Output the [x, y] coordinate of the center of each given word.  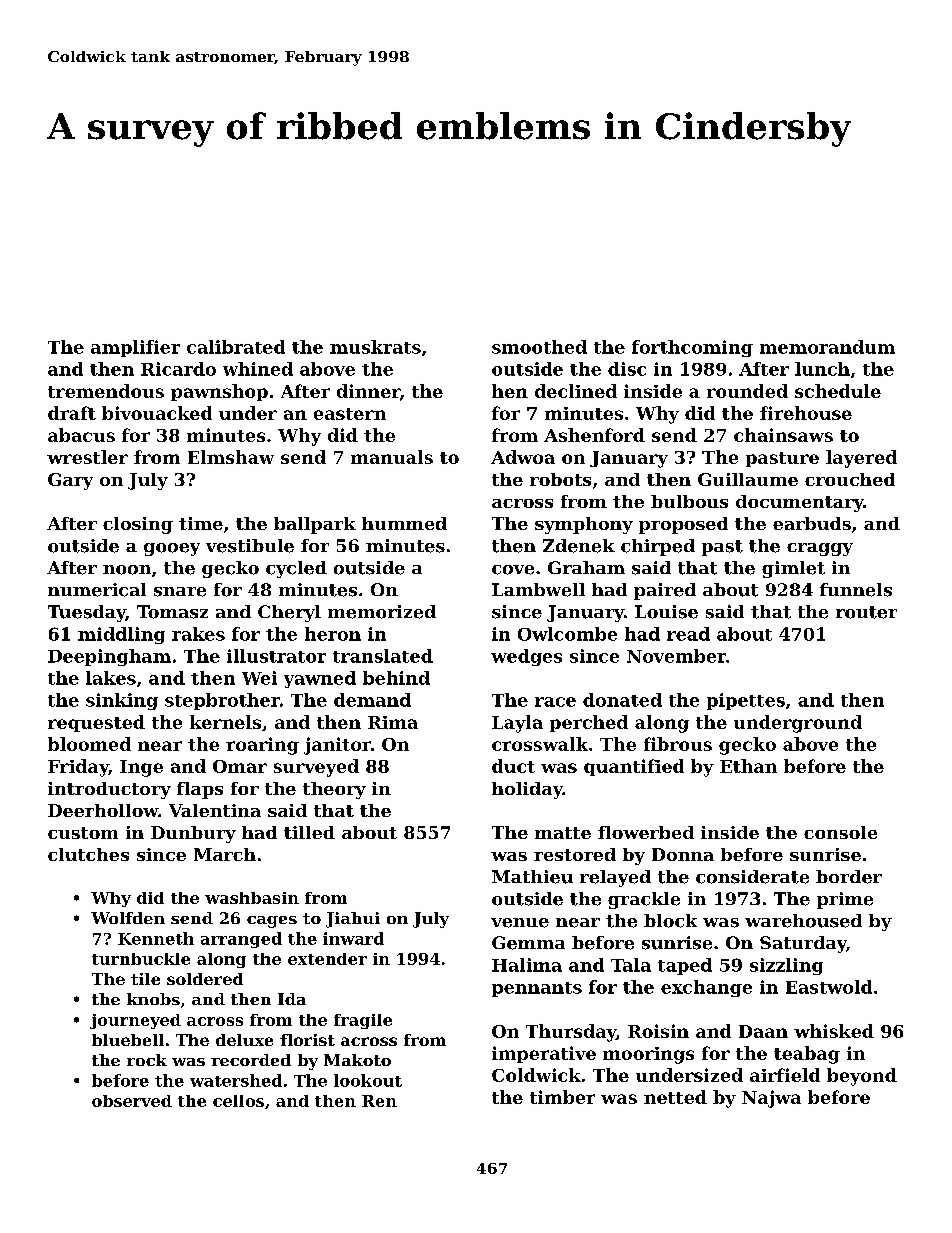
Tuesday [87, 613]
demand [372, 700]
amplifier [135, 348]
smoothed [539, 347]
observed [132, 1101]
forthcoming [692, 348]
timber [562, 1097]
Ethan [748, 766]
